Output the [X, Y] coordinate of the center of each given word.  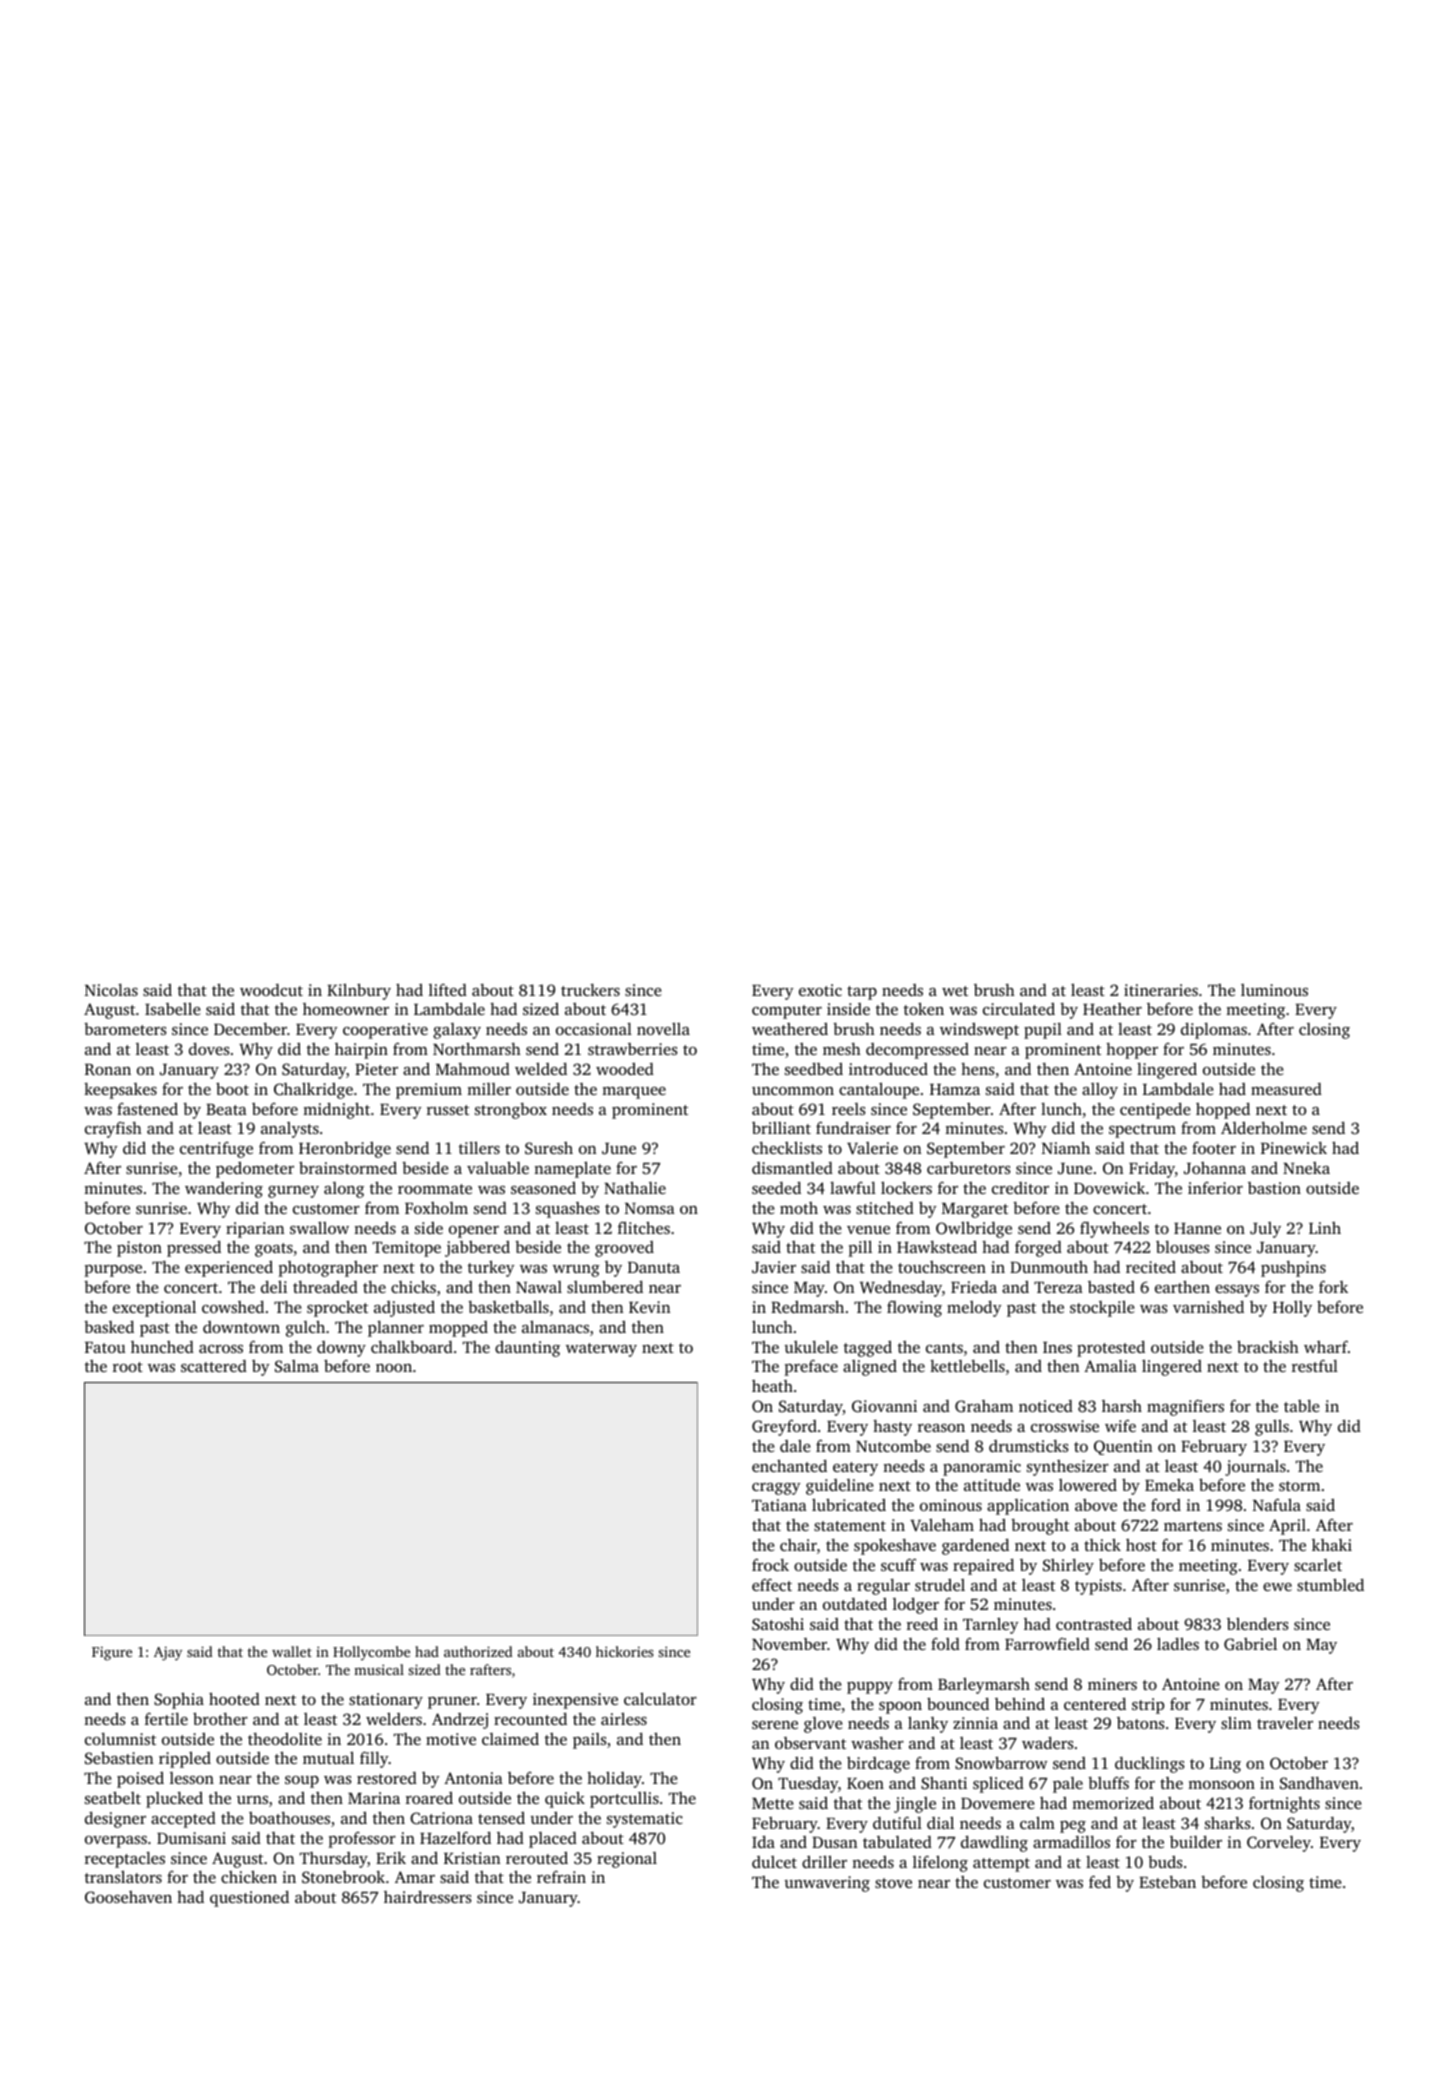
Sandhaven [1319, 1783]
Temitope [407, 1249]
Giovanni [884, 1406]
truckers [590, 990]
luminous [1274, 990]
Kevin [649, 1307]
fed [1100, 1882]
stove [893, 1883]
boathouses [289, 1818]
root [128, 1367]
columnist [120, 1739]
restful [1315, 1366]
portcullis [624, 1800]
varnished [1208, 1307]
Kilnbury [359, 991]
